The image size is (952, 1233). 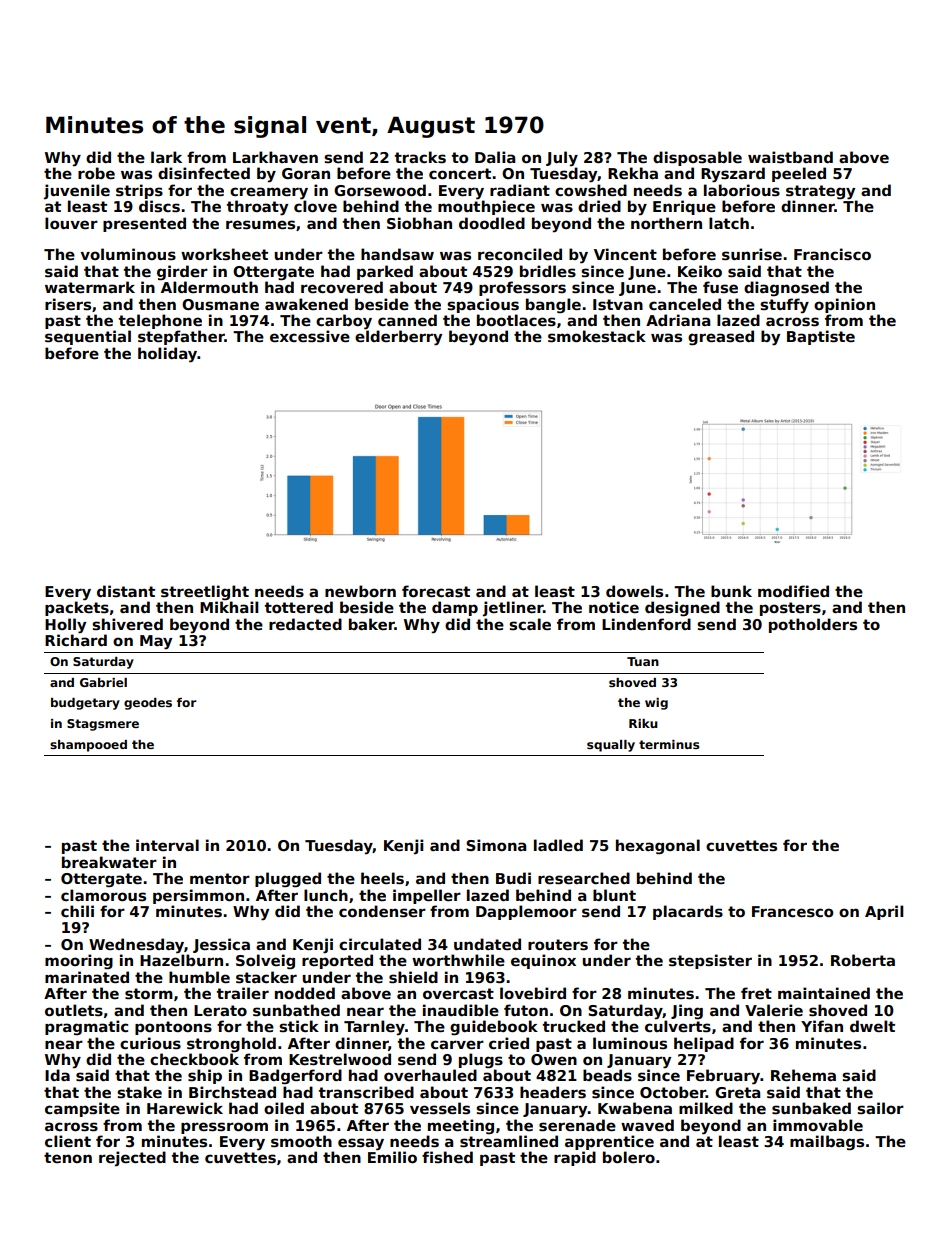 What do you see at coordinates (697, 158) in the screenshot?
I see `disposable` at bounding box center [697, 158].
